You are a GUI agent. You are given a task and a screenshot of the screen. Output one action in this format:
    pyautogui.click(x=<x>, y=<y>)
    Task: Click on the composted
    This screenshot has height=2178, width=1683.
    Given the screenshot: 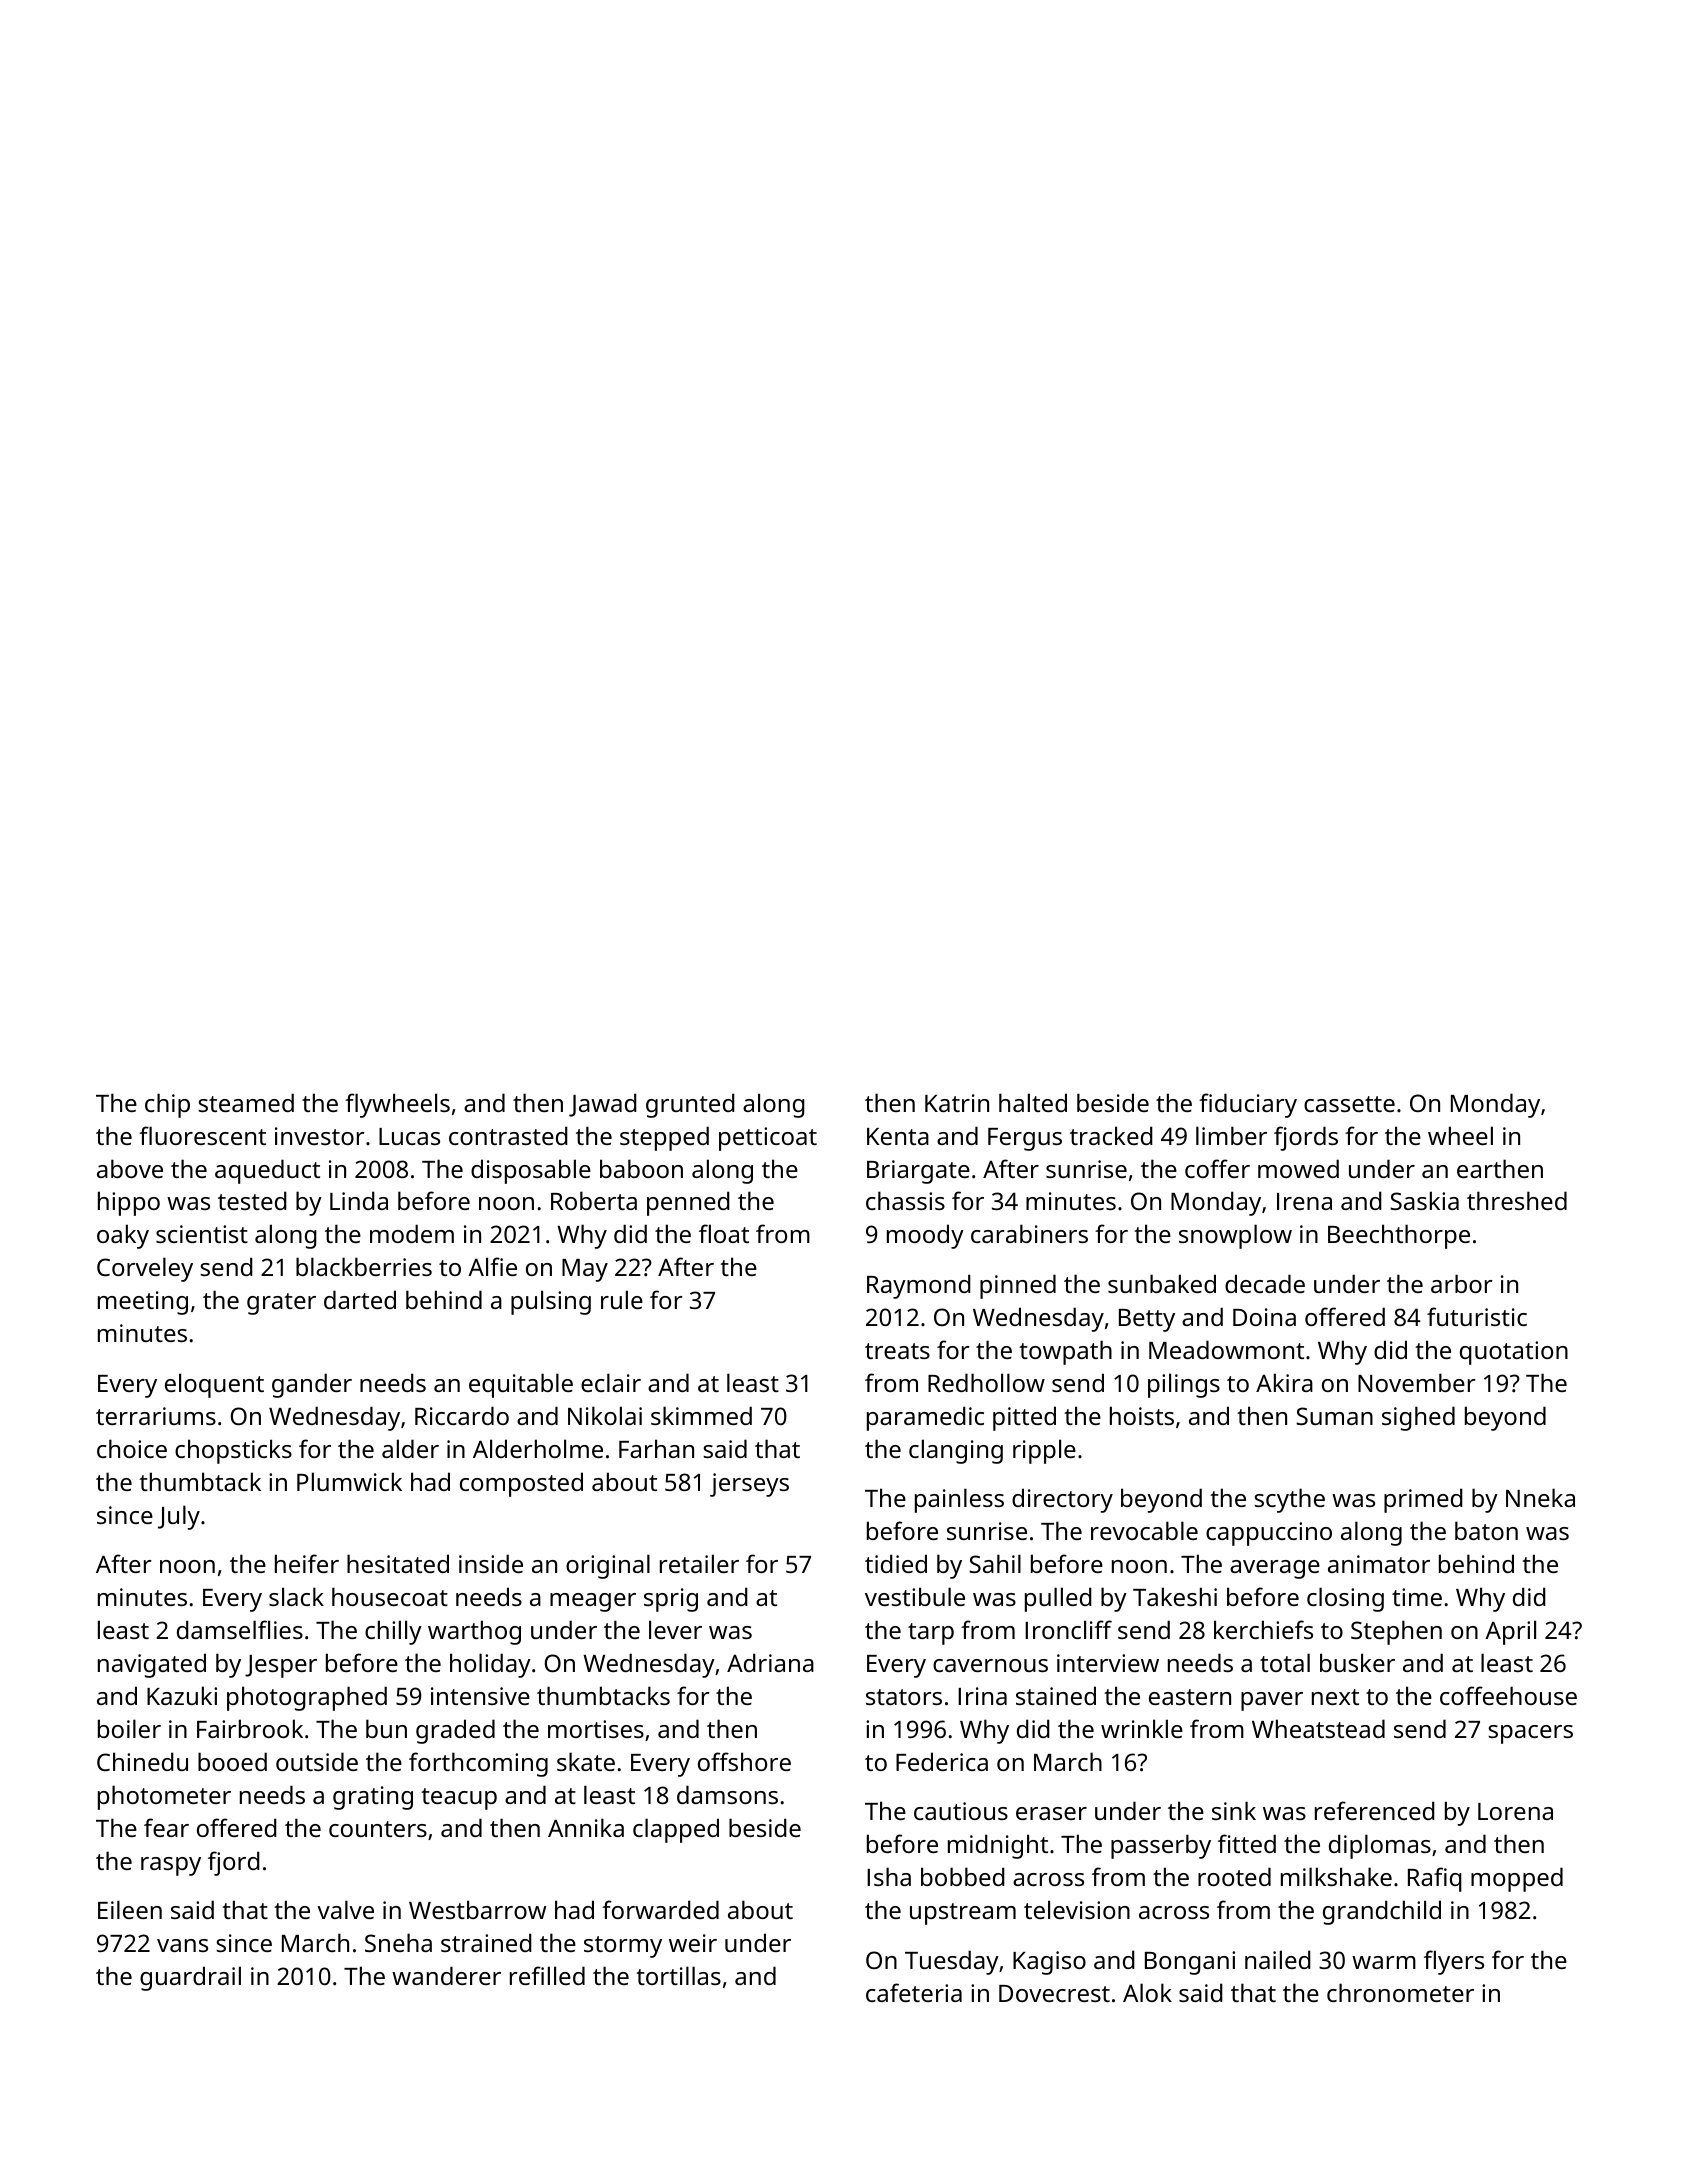 What is the action you would take?
    pyautogui.click(x=521, y=1484)
